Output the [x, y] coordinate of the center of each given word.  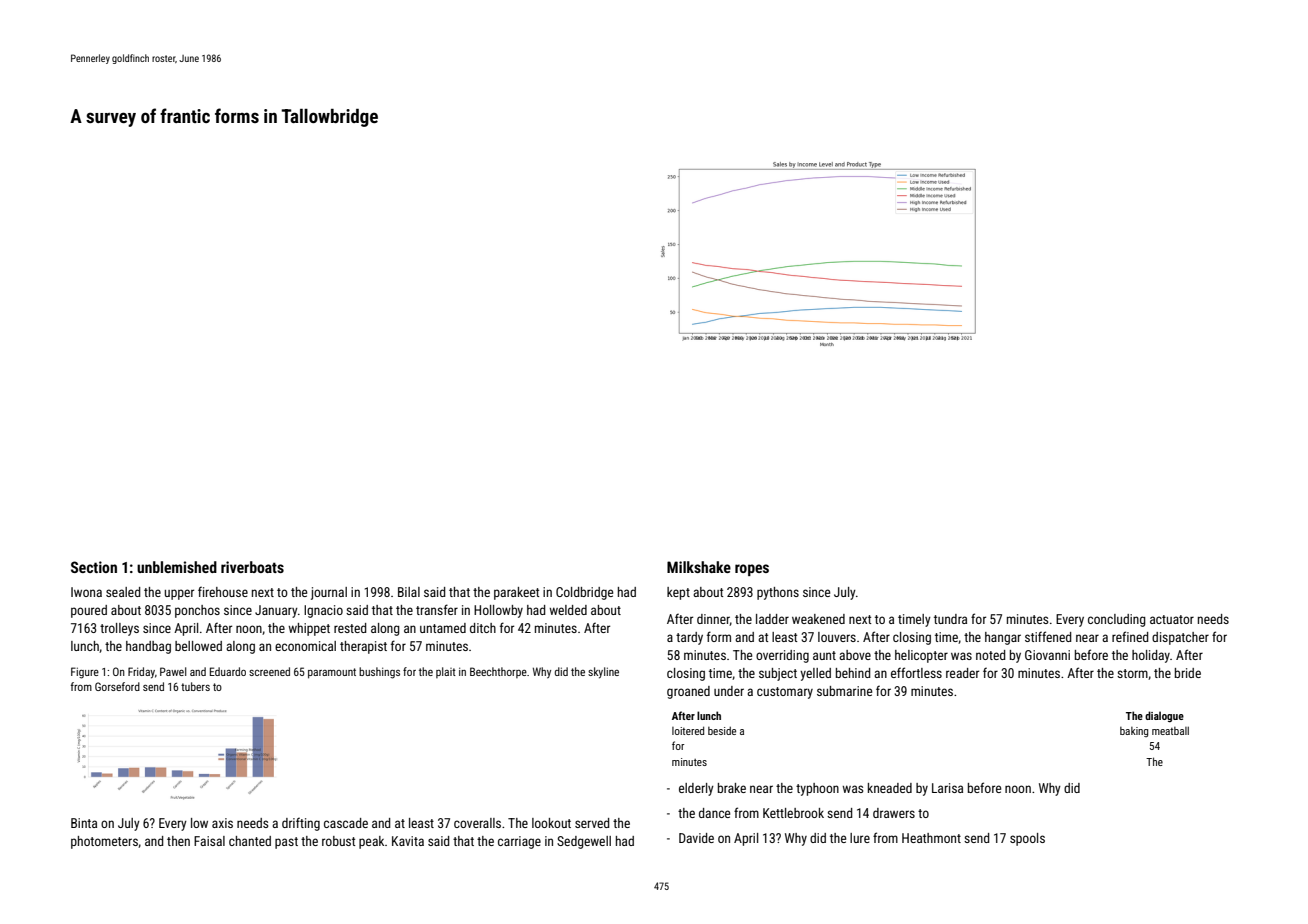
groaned [688, 692]
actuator [1172, 619]
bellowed [198, 646]
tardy [689, 638]
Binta [84, 823]
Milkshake [699, 567]
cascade [346, 823]
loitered [688, 730]
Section [94, 567]
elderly [696, 789]
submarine [844, 691]
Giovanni [1047, 655]
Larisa [947, 788]
